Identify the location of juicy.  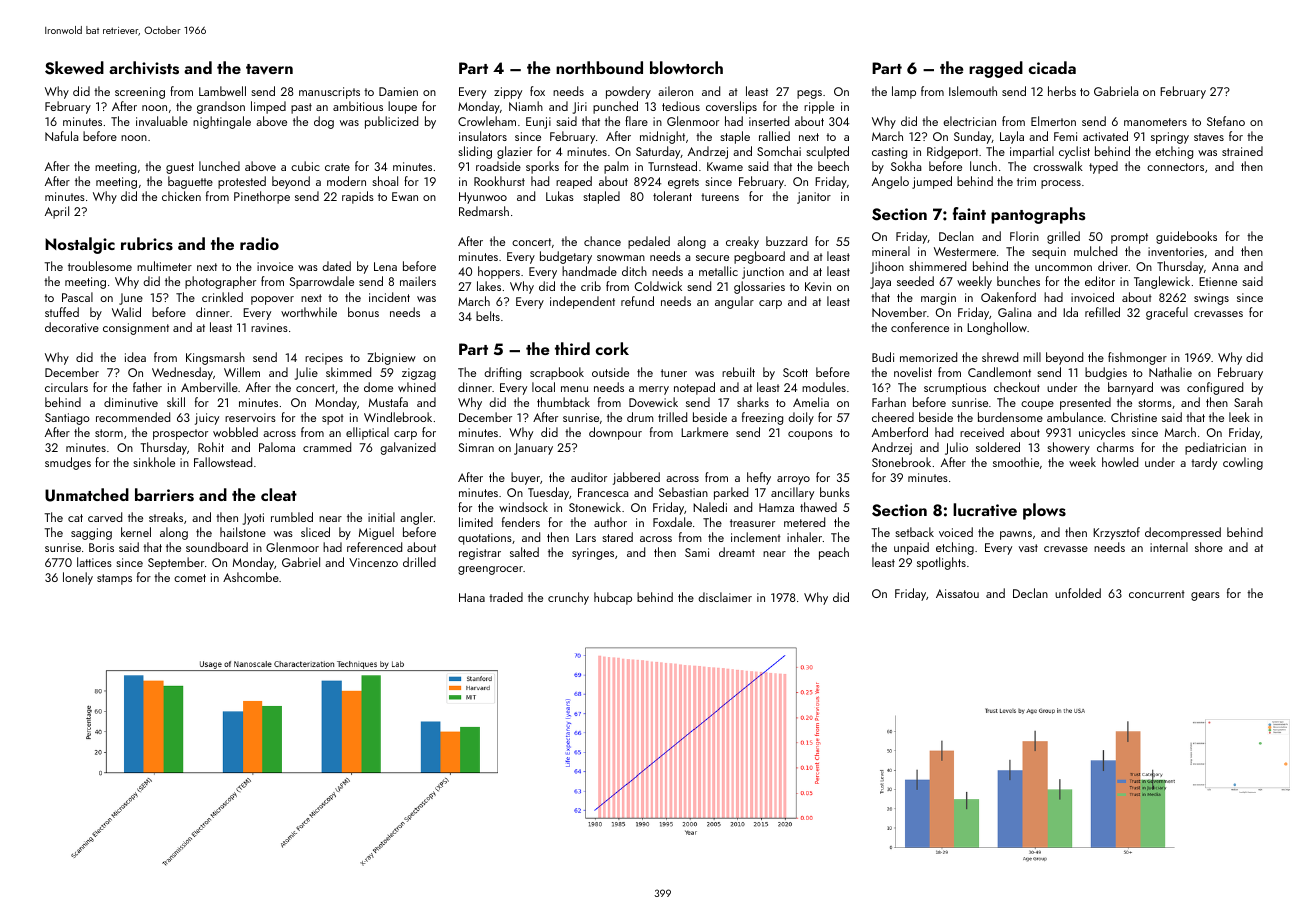
(207, 419).
